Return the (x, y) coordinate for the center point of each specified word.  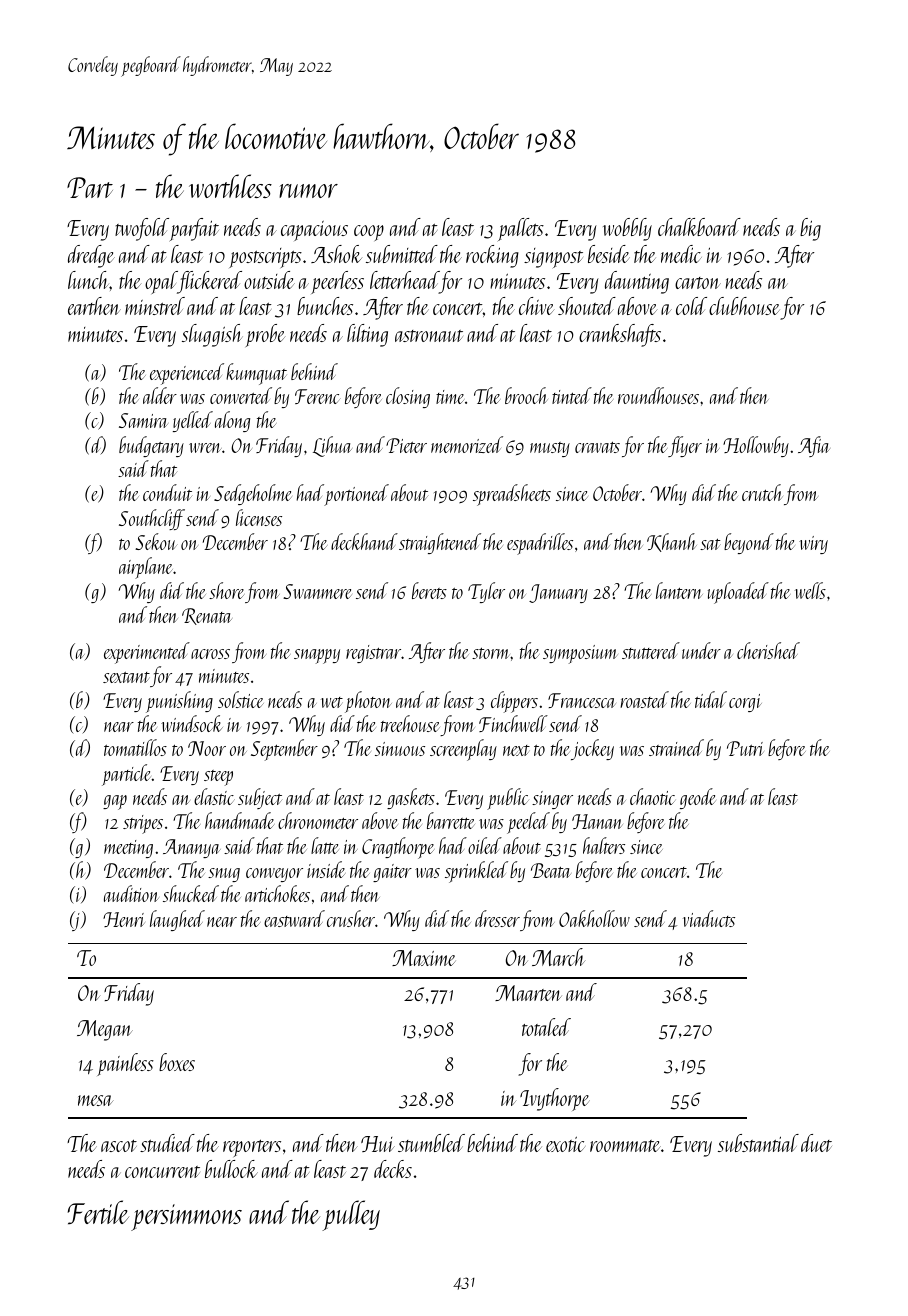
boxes (177, 1062)
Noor (207, 748)
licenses (259, 517)
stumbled (431, 1143)
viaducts (709, 918)
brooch (526, 395)
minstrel (155, 306)
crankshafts (620, 335)
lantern (679, 590)
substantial (758, 1143)
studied (167, 1143)
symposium (580, 654)
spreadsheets (512, 495)
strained (676, 747)
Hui (378, 1144)
